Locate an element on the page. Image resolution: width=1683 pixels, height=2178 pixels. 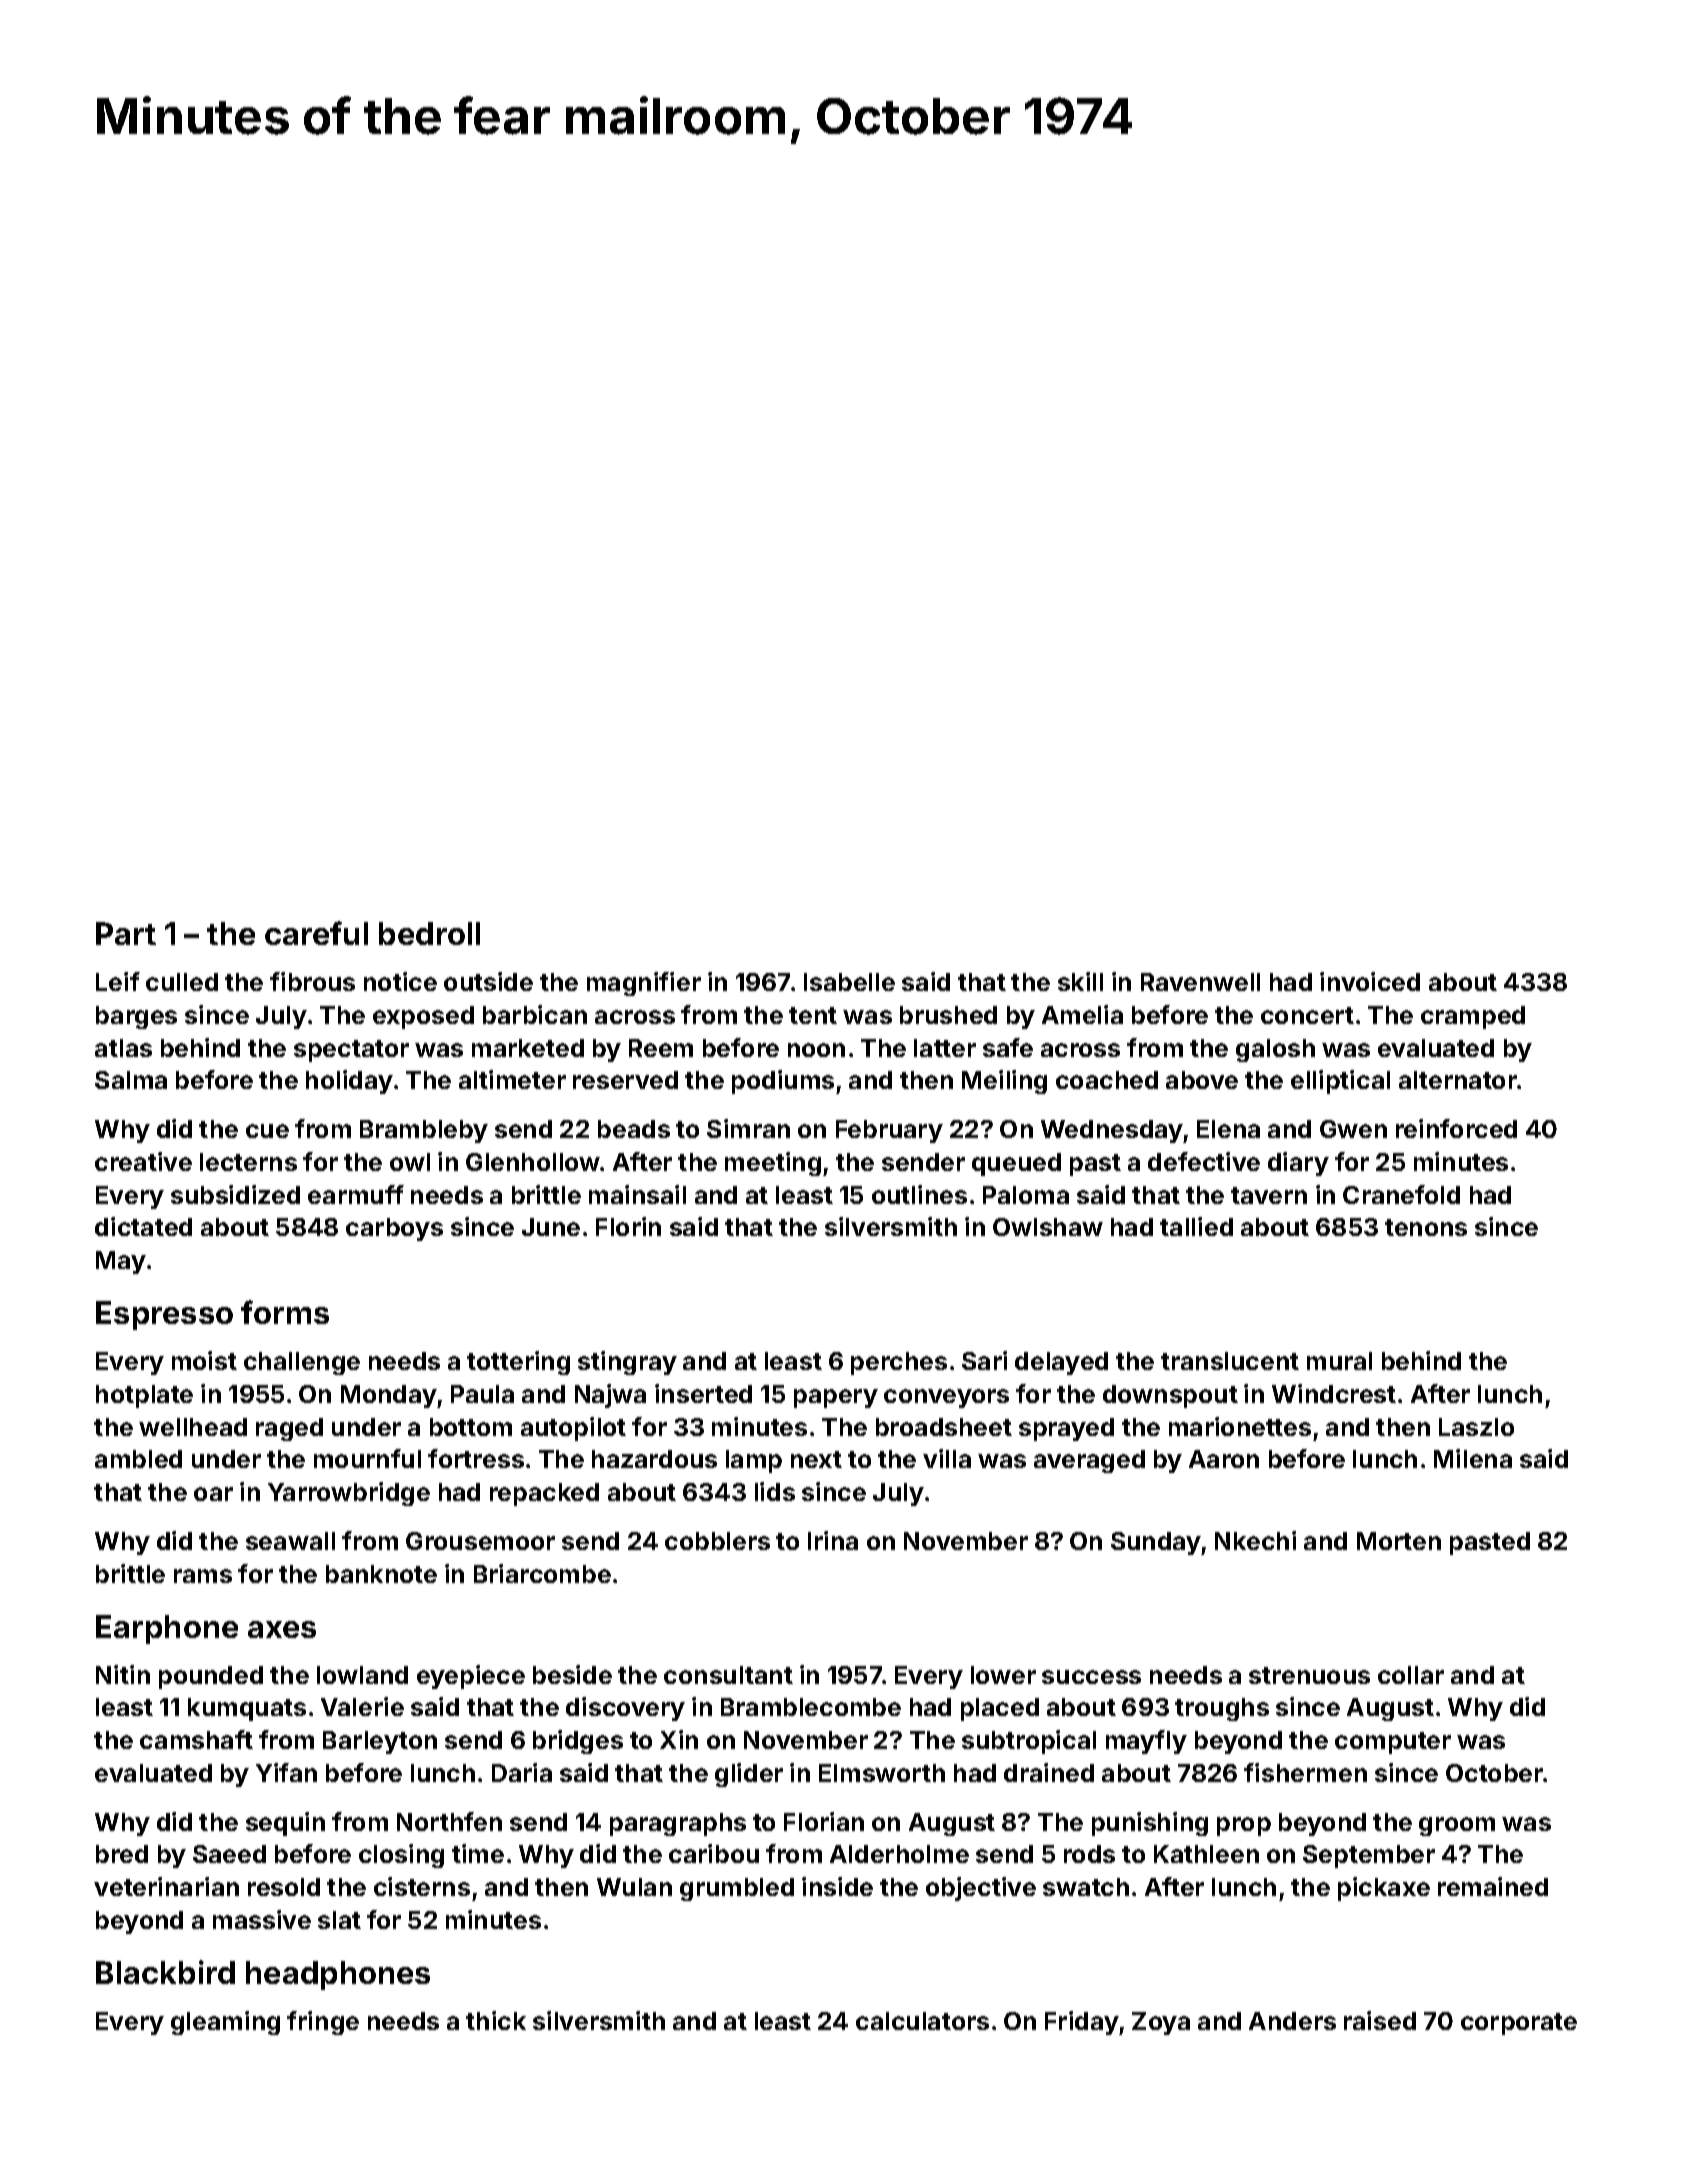
Cranefold is located at coordinates (1401, 1194).
